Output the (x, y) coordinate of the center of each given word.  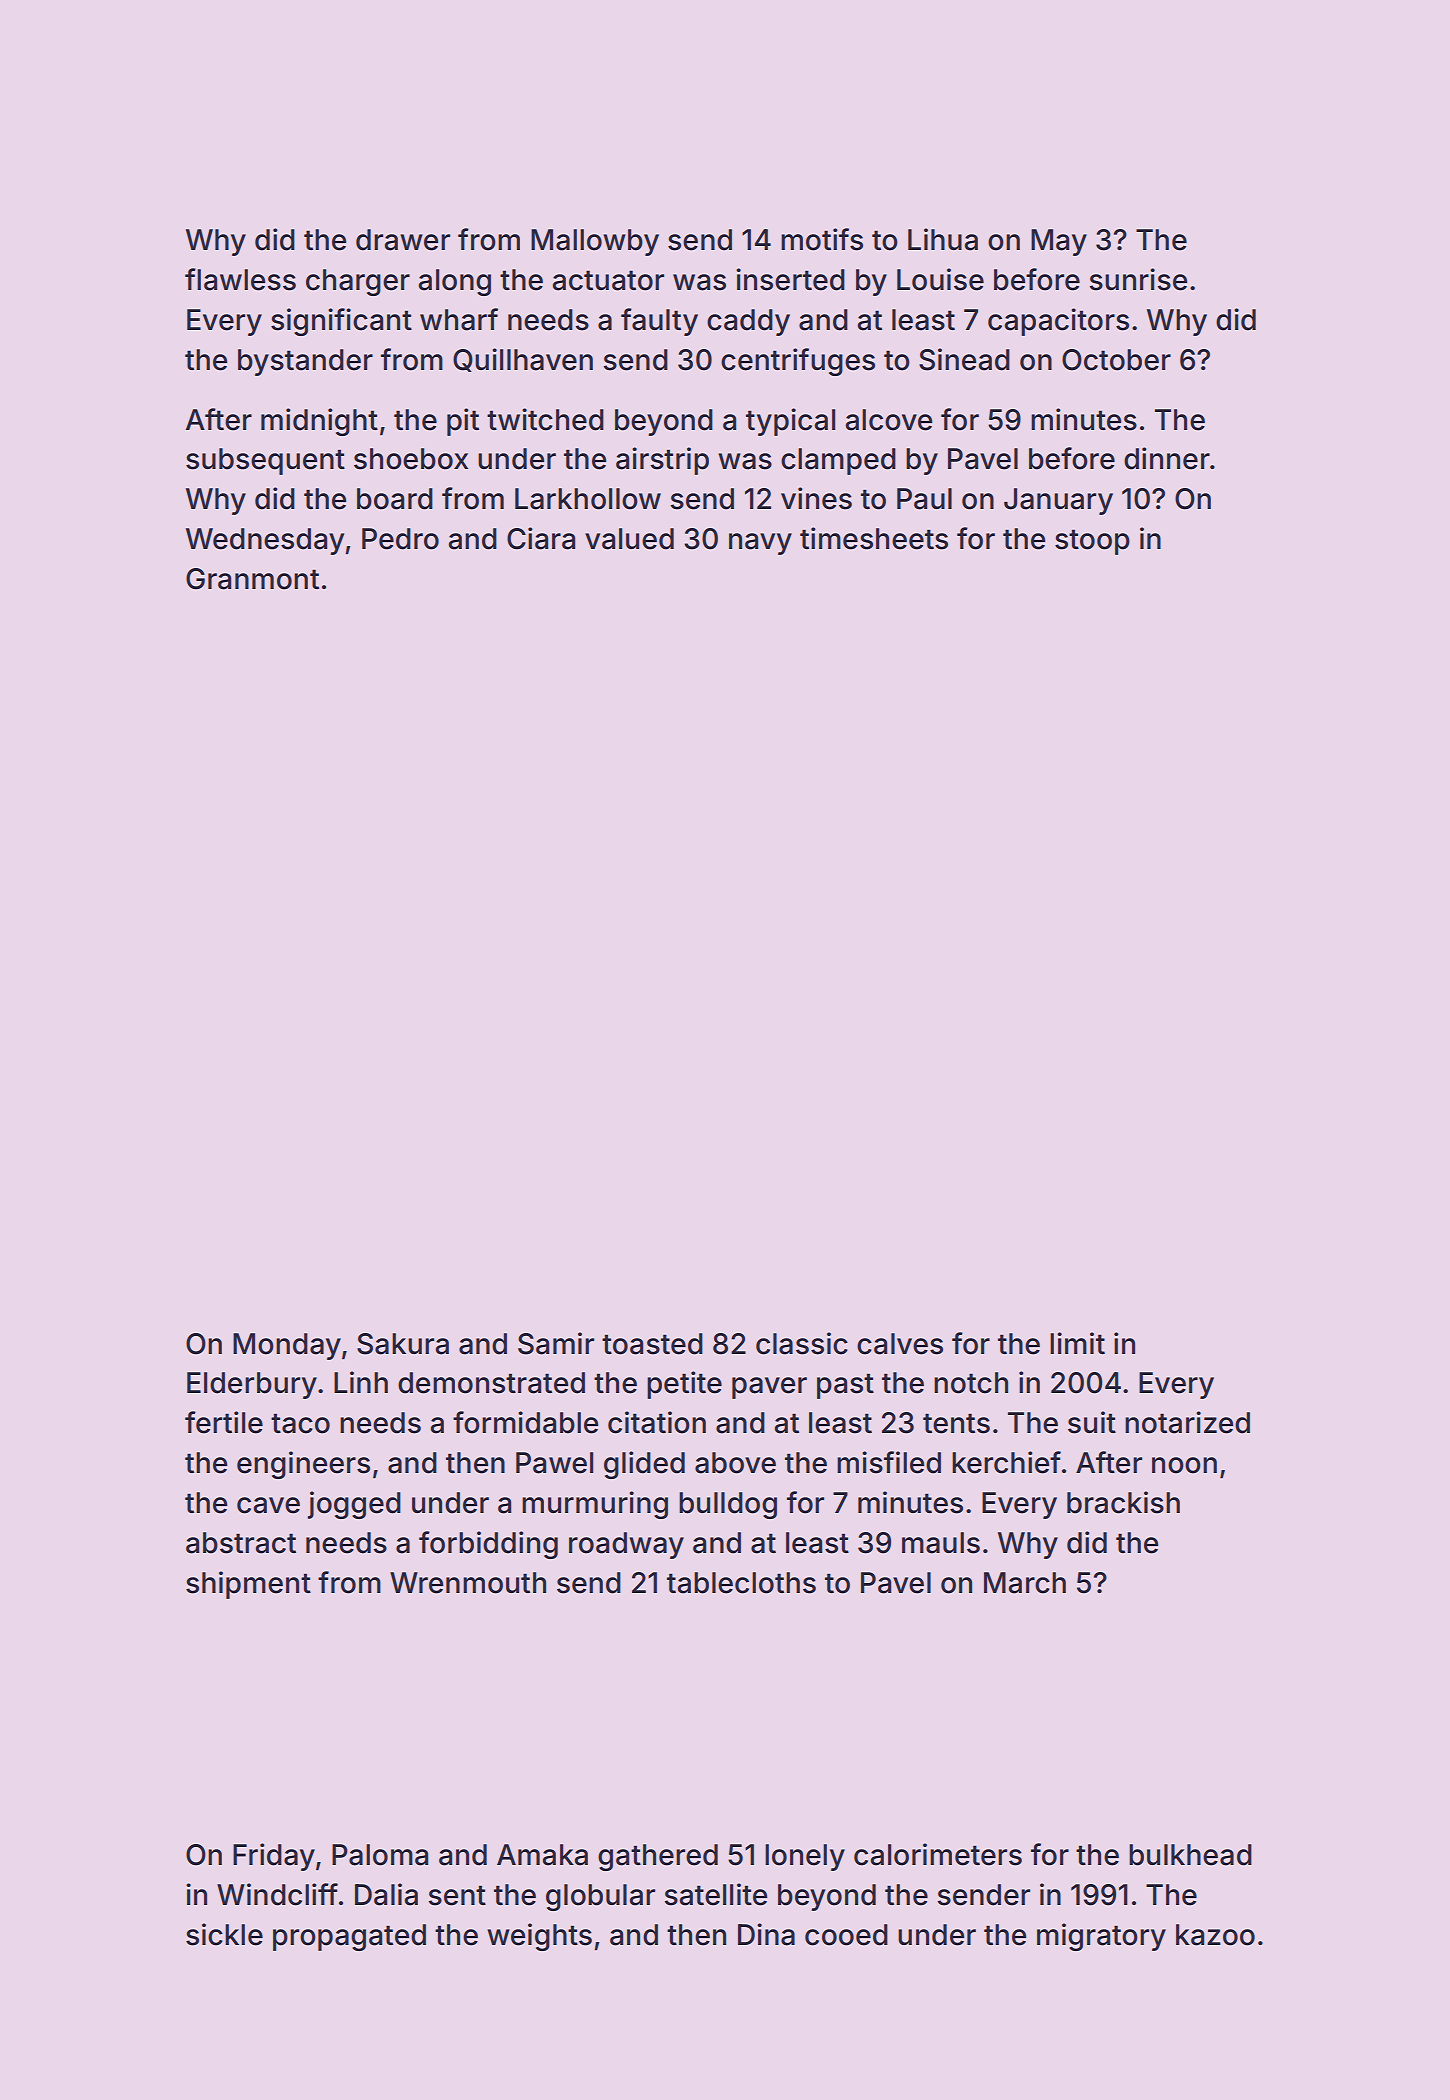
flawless (240, 279)
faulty (659, 322)
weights (539, 1937)
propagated (349, 1937)
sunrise (1138, 279)
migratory (1101, 1937)
